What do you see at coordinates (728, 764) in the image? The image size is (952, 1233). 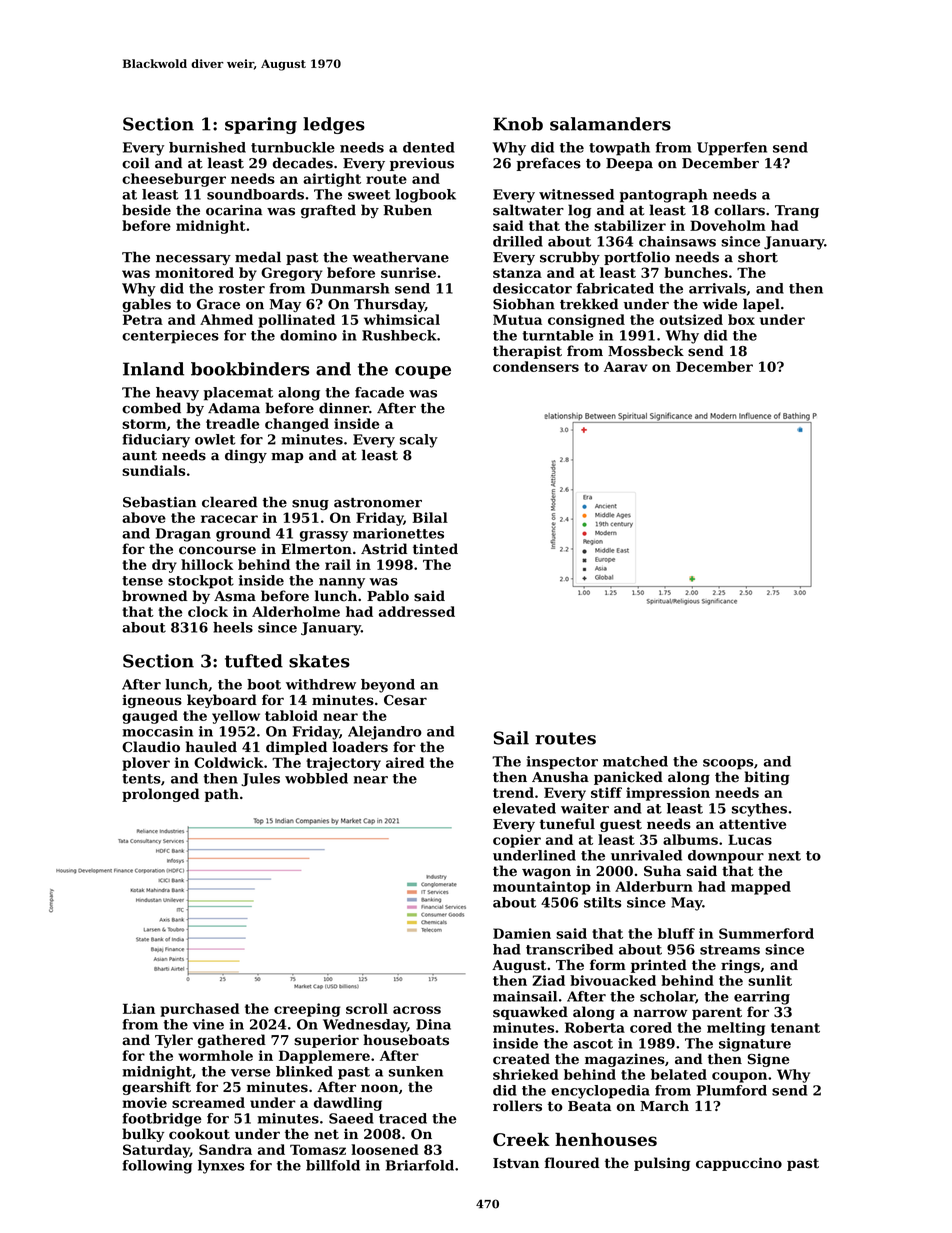 I see `scoops` at bounding box center [728, 764].
